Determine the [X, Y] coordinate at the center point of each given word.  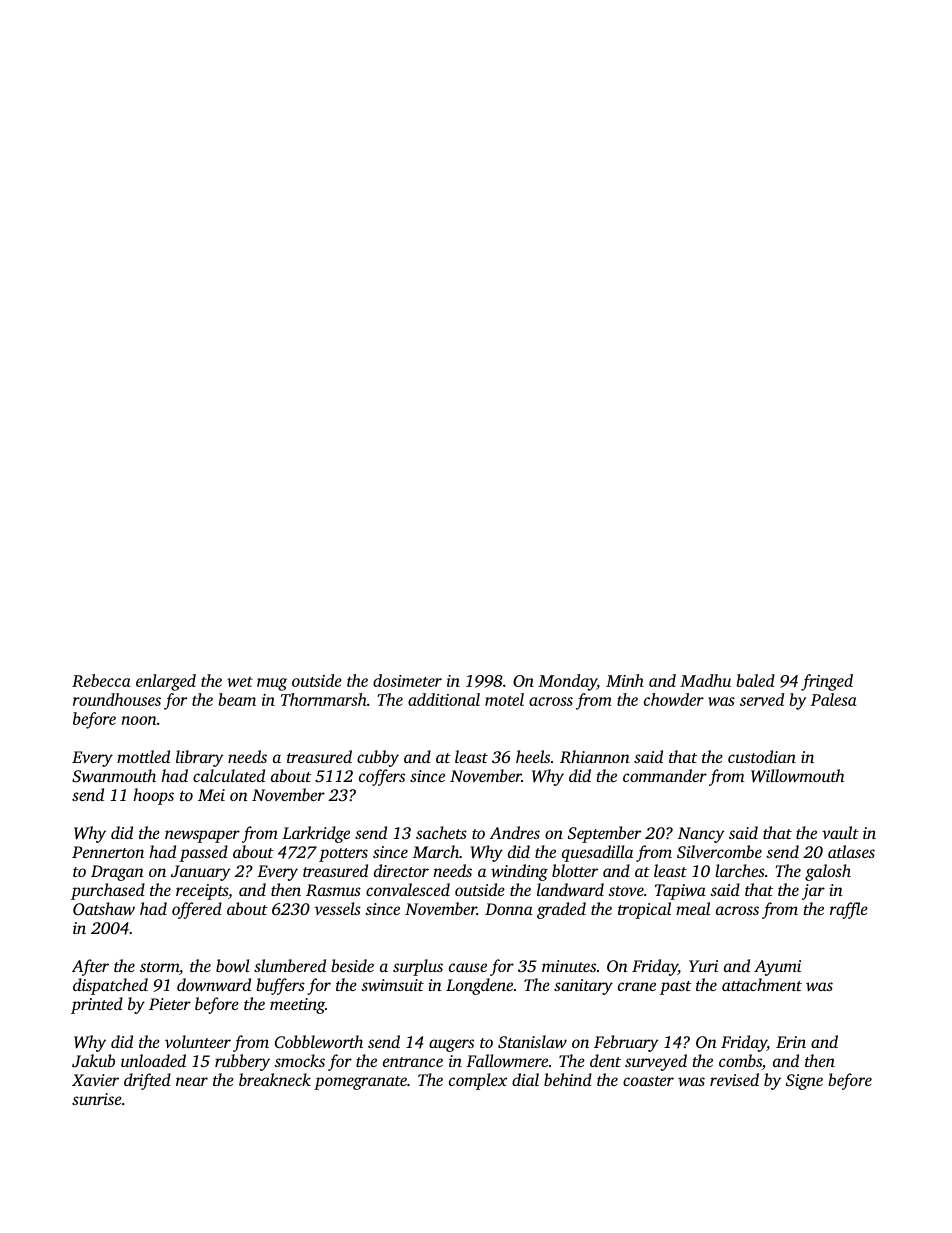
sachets [441, 832]
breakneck [275, 1079]
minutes [569, 966]
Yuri [703, 966]
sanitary [583, 987]
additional [444, 699]
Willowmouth [798, 776]
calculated [229, 775]
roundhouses [117, 699]
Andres [514, 832]
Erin [791, 1042]
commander [665, 775]
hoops [153, 796]
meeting [297, 1006]
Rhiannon [595, 757]
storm [159, 967]
